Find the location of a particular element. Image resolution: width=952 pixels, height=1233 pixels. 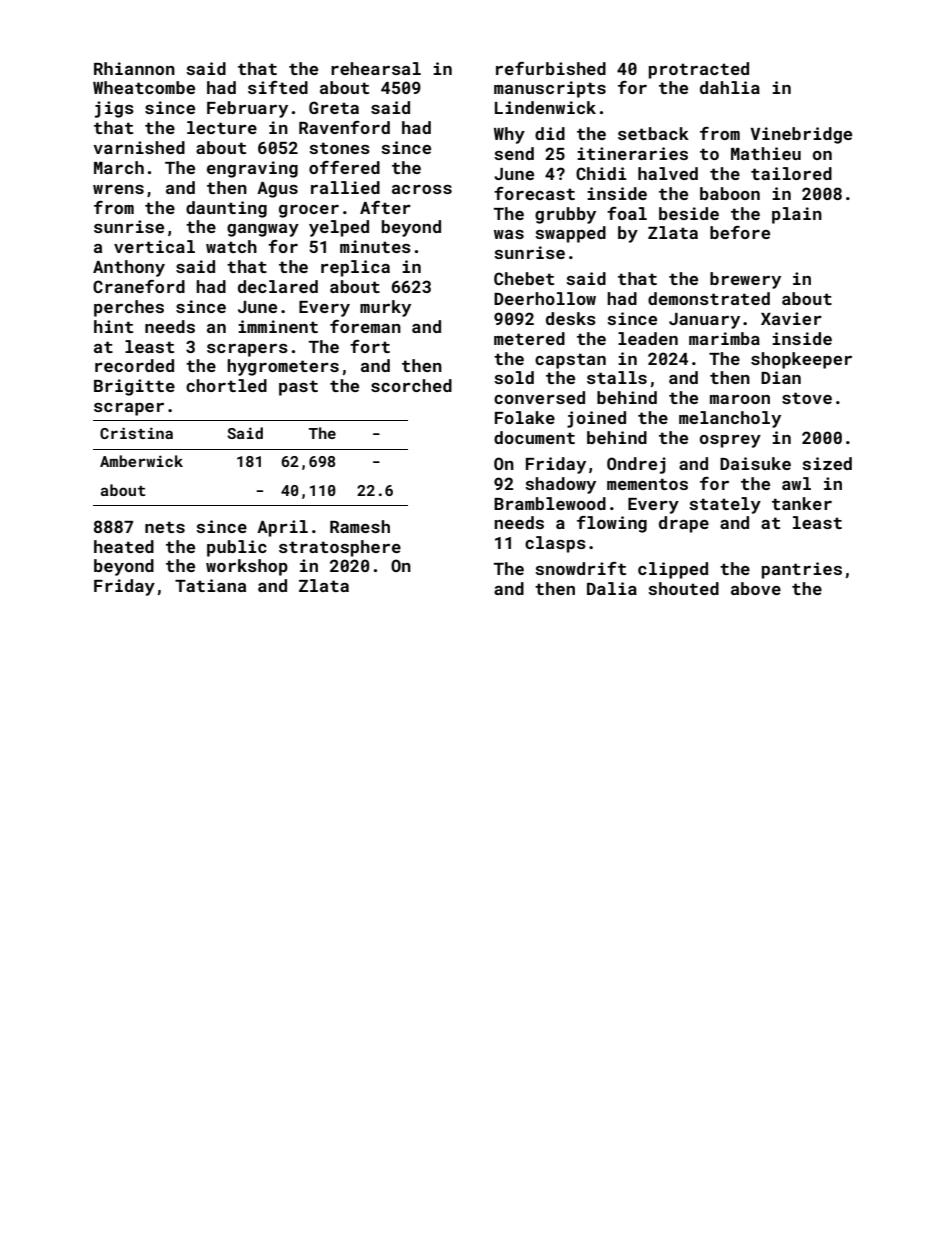

watch is located at coordinates (231, 246).
